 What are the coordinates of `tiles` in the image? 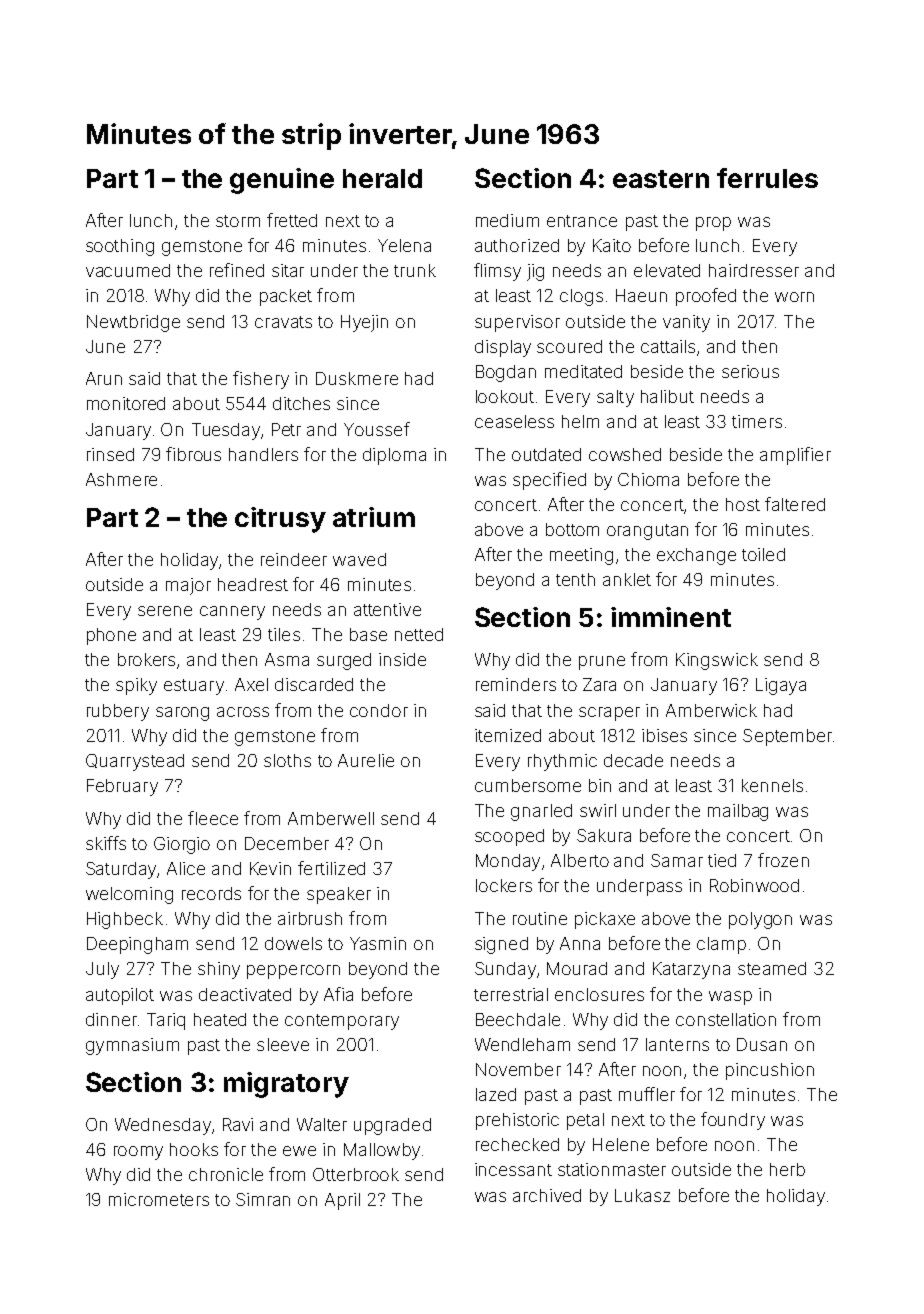 It's located at (284, 634).
